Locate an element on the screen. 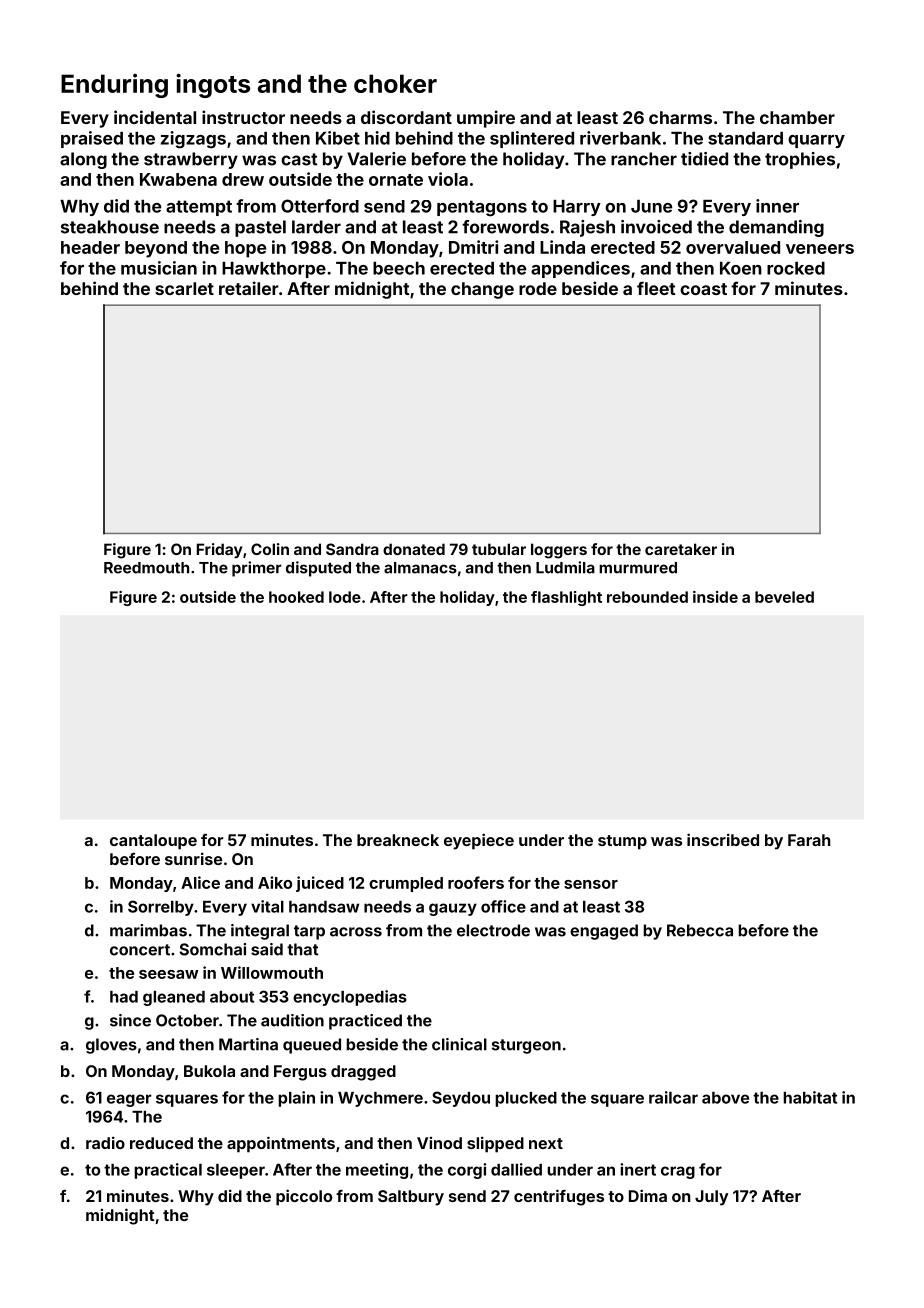 The height and width of the screenshot is (1308, 924). tubular is located at coordinates (499, 549).
